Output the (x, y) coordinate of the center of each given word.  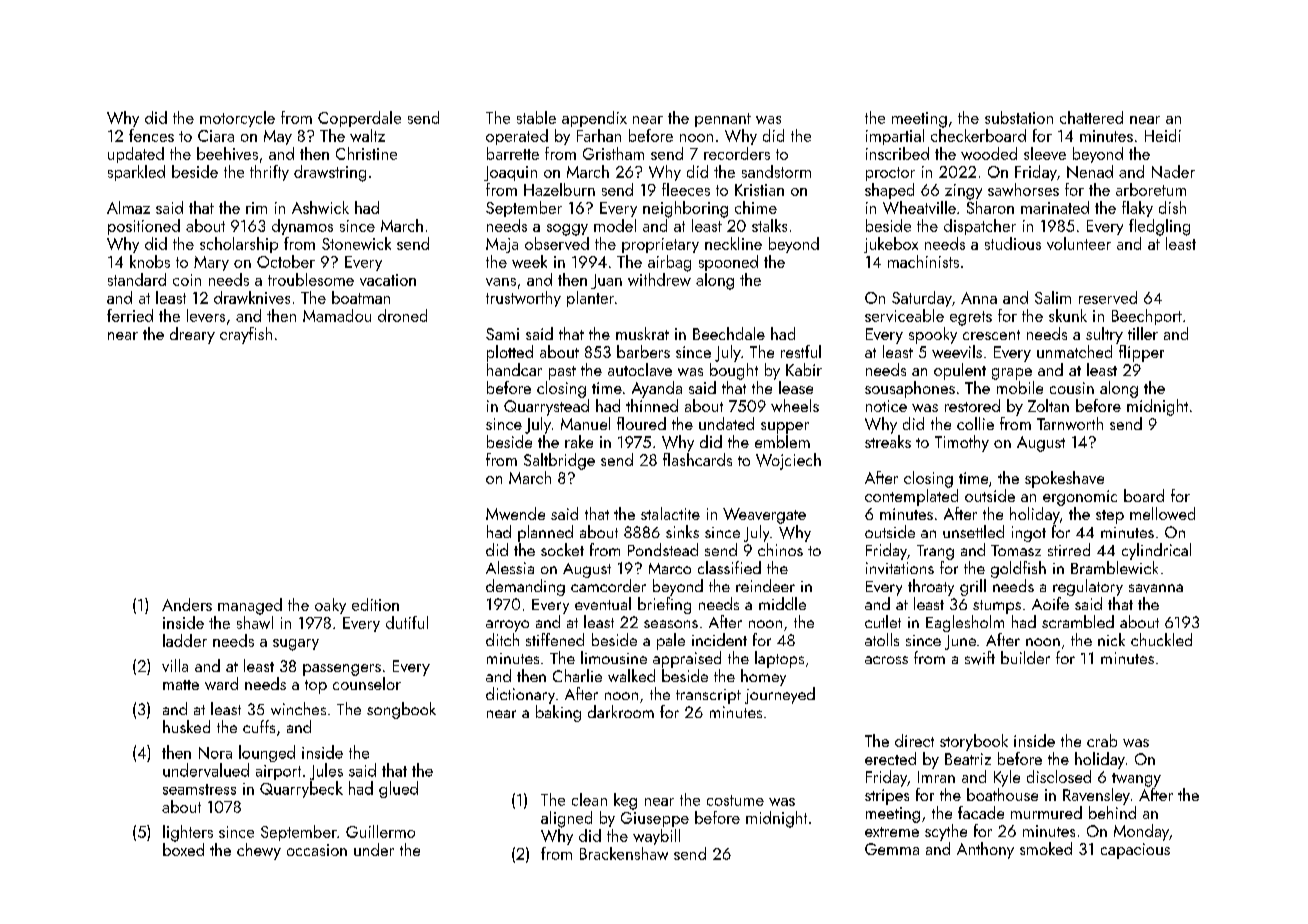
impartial (895, 137)
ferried (130, 315)
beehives (227, 153)
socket (562, 549)
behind (1112, 812)
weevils (957, 351)
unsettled (973, 531)
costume (735, 800)
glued (398, 789)
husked (186, 726)
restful (801, 351)
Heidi (1163, 135)
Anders (187, 604)
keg (625, 801)
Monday (1141, 832)
